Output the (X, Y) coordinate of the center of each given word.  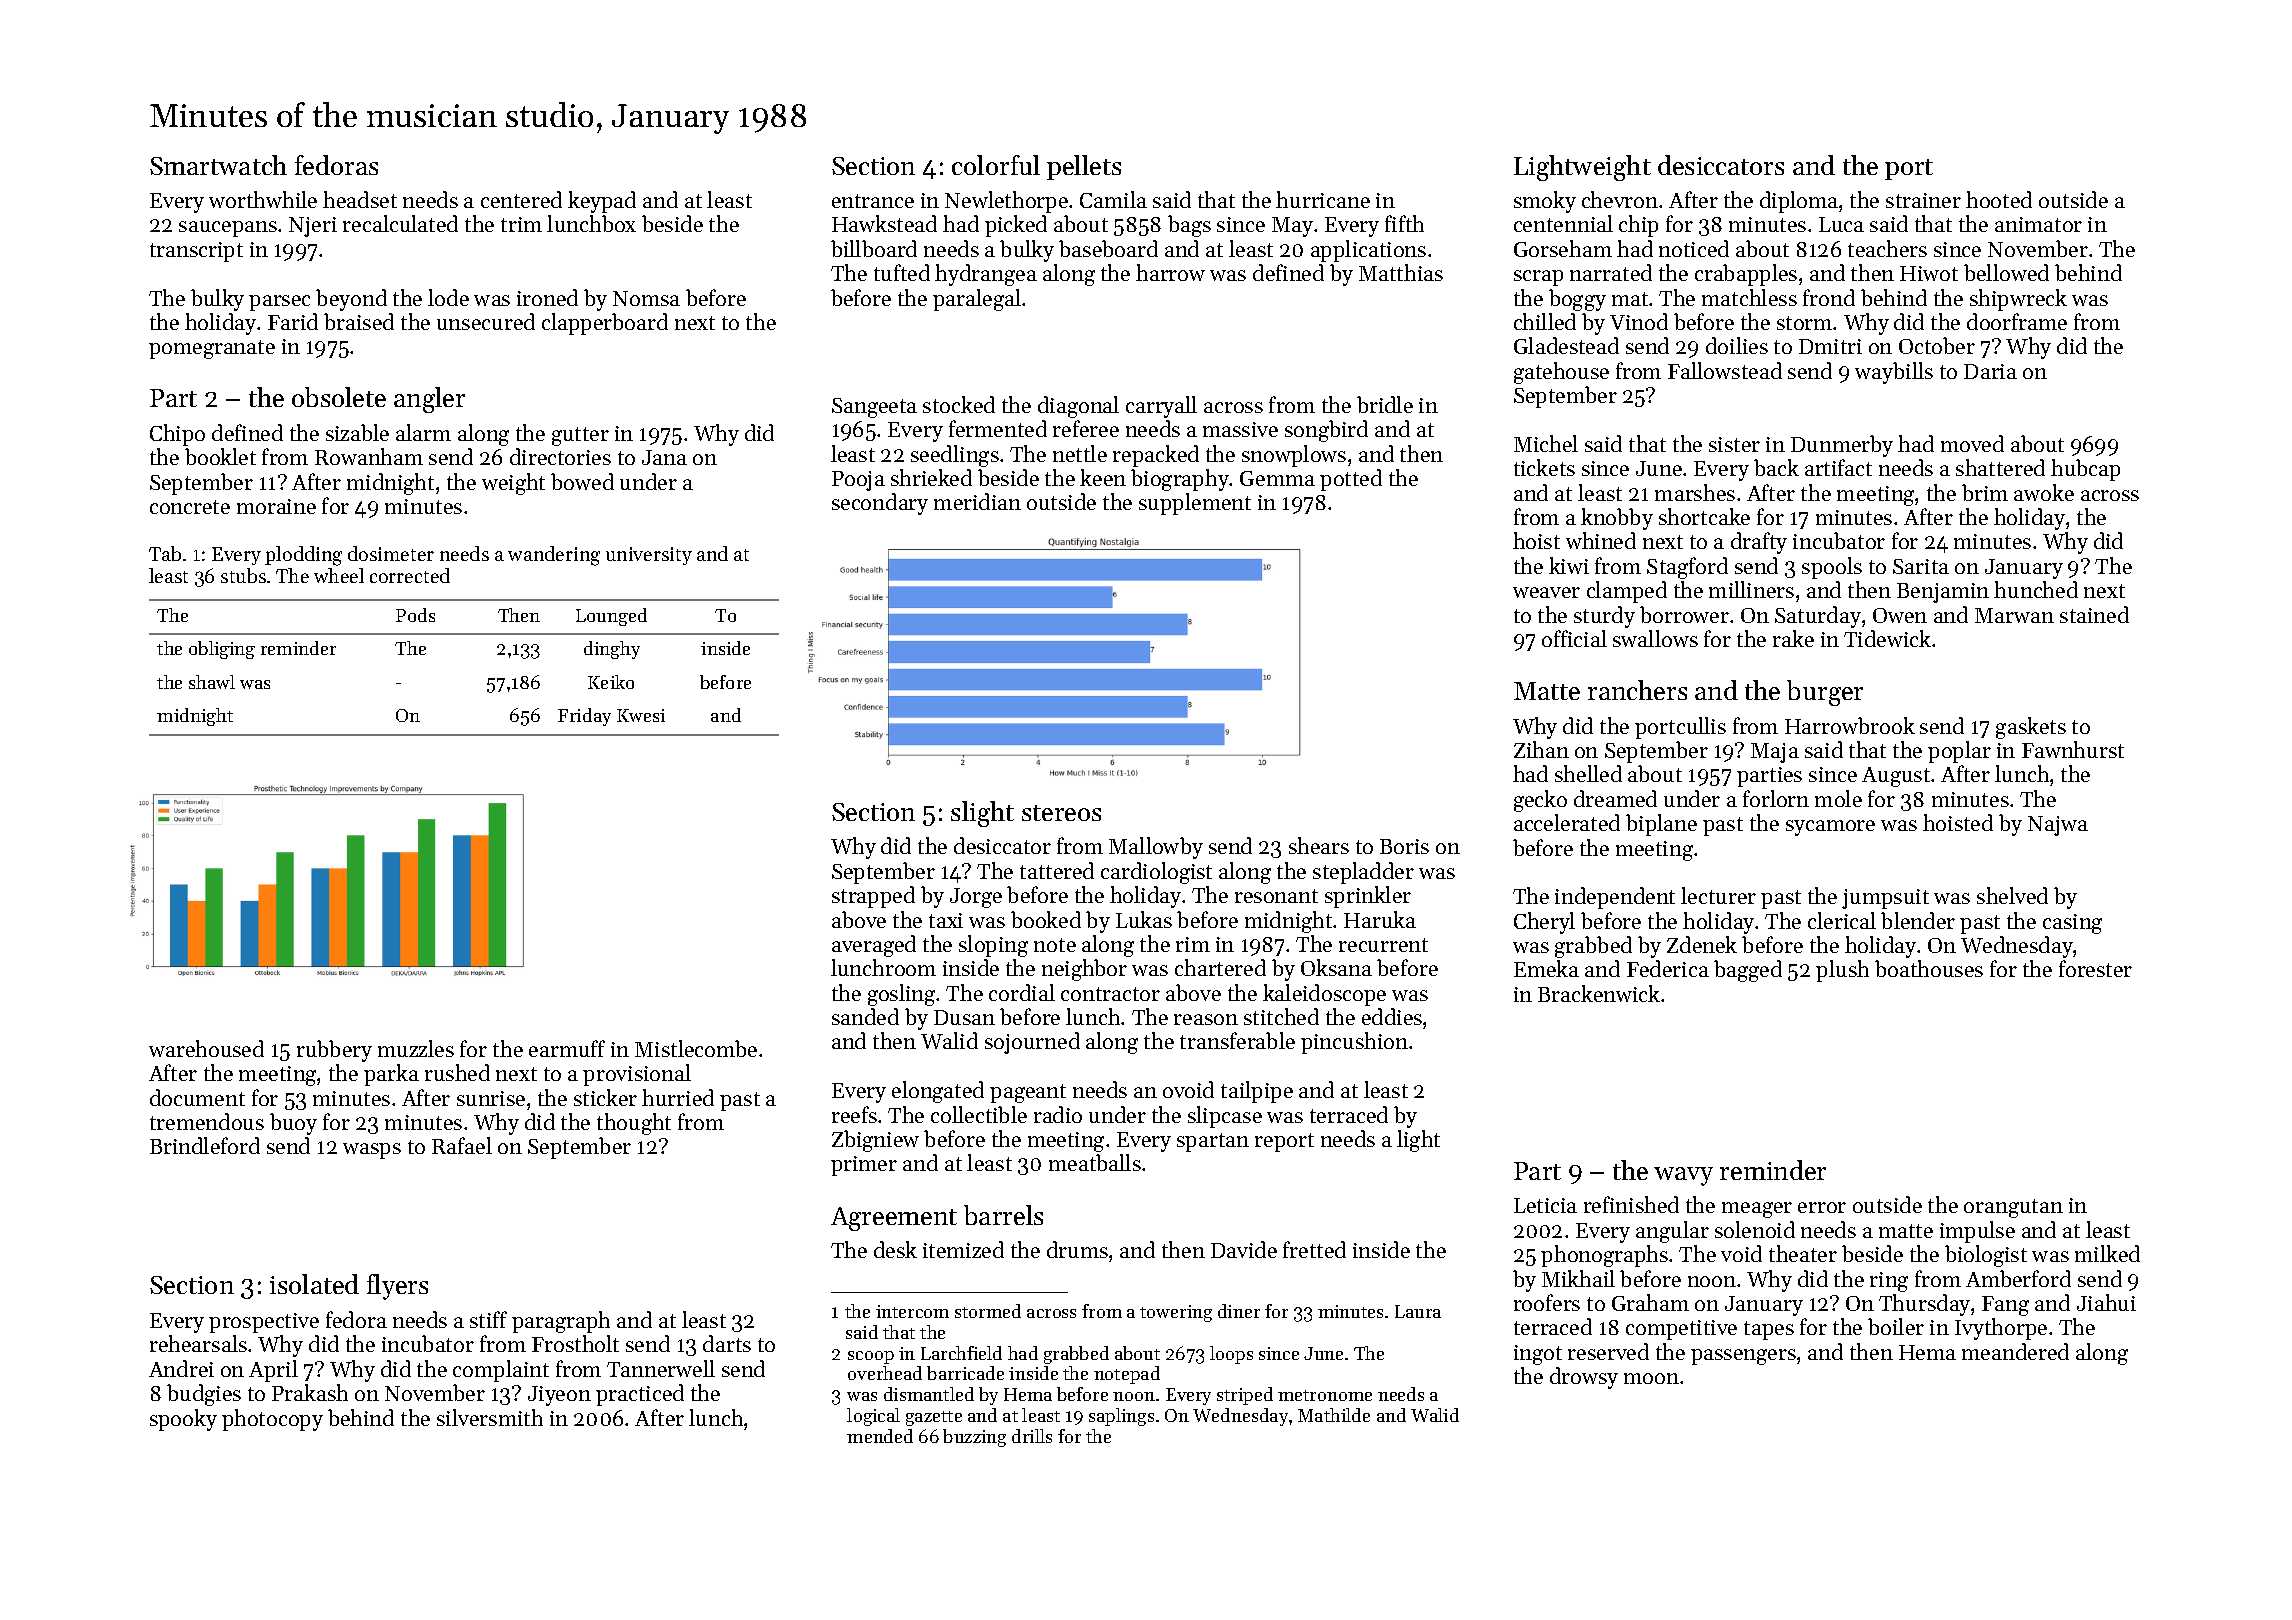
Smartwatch (218, 165)
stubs (243, 575)
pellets (1084, 167)
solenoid (1755, 1229)
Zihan (1541, 749)
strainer (1923, 200)
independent (1615, 898)
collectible (979, 1114)
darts (727, 1343)
